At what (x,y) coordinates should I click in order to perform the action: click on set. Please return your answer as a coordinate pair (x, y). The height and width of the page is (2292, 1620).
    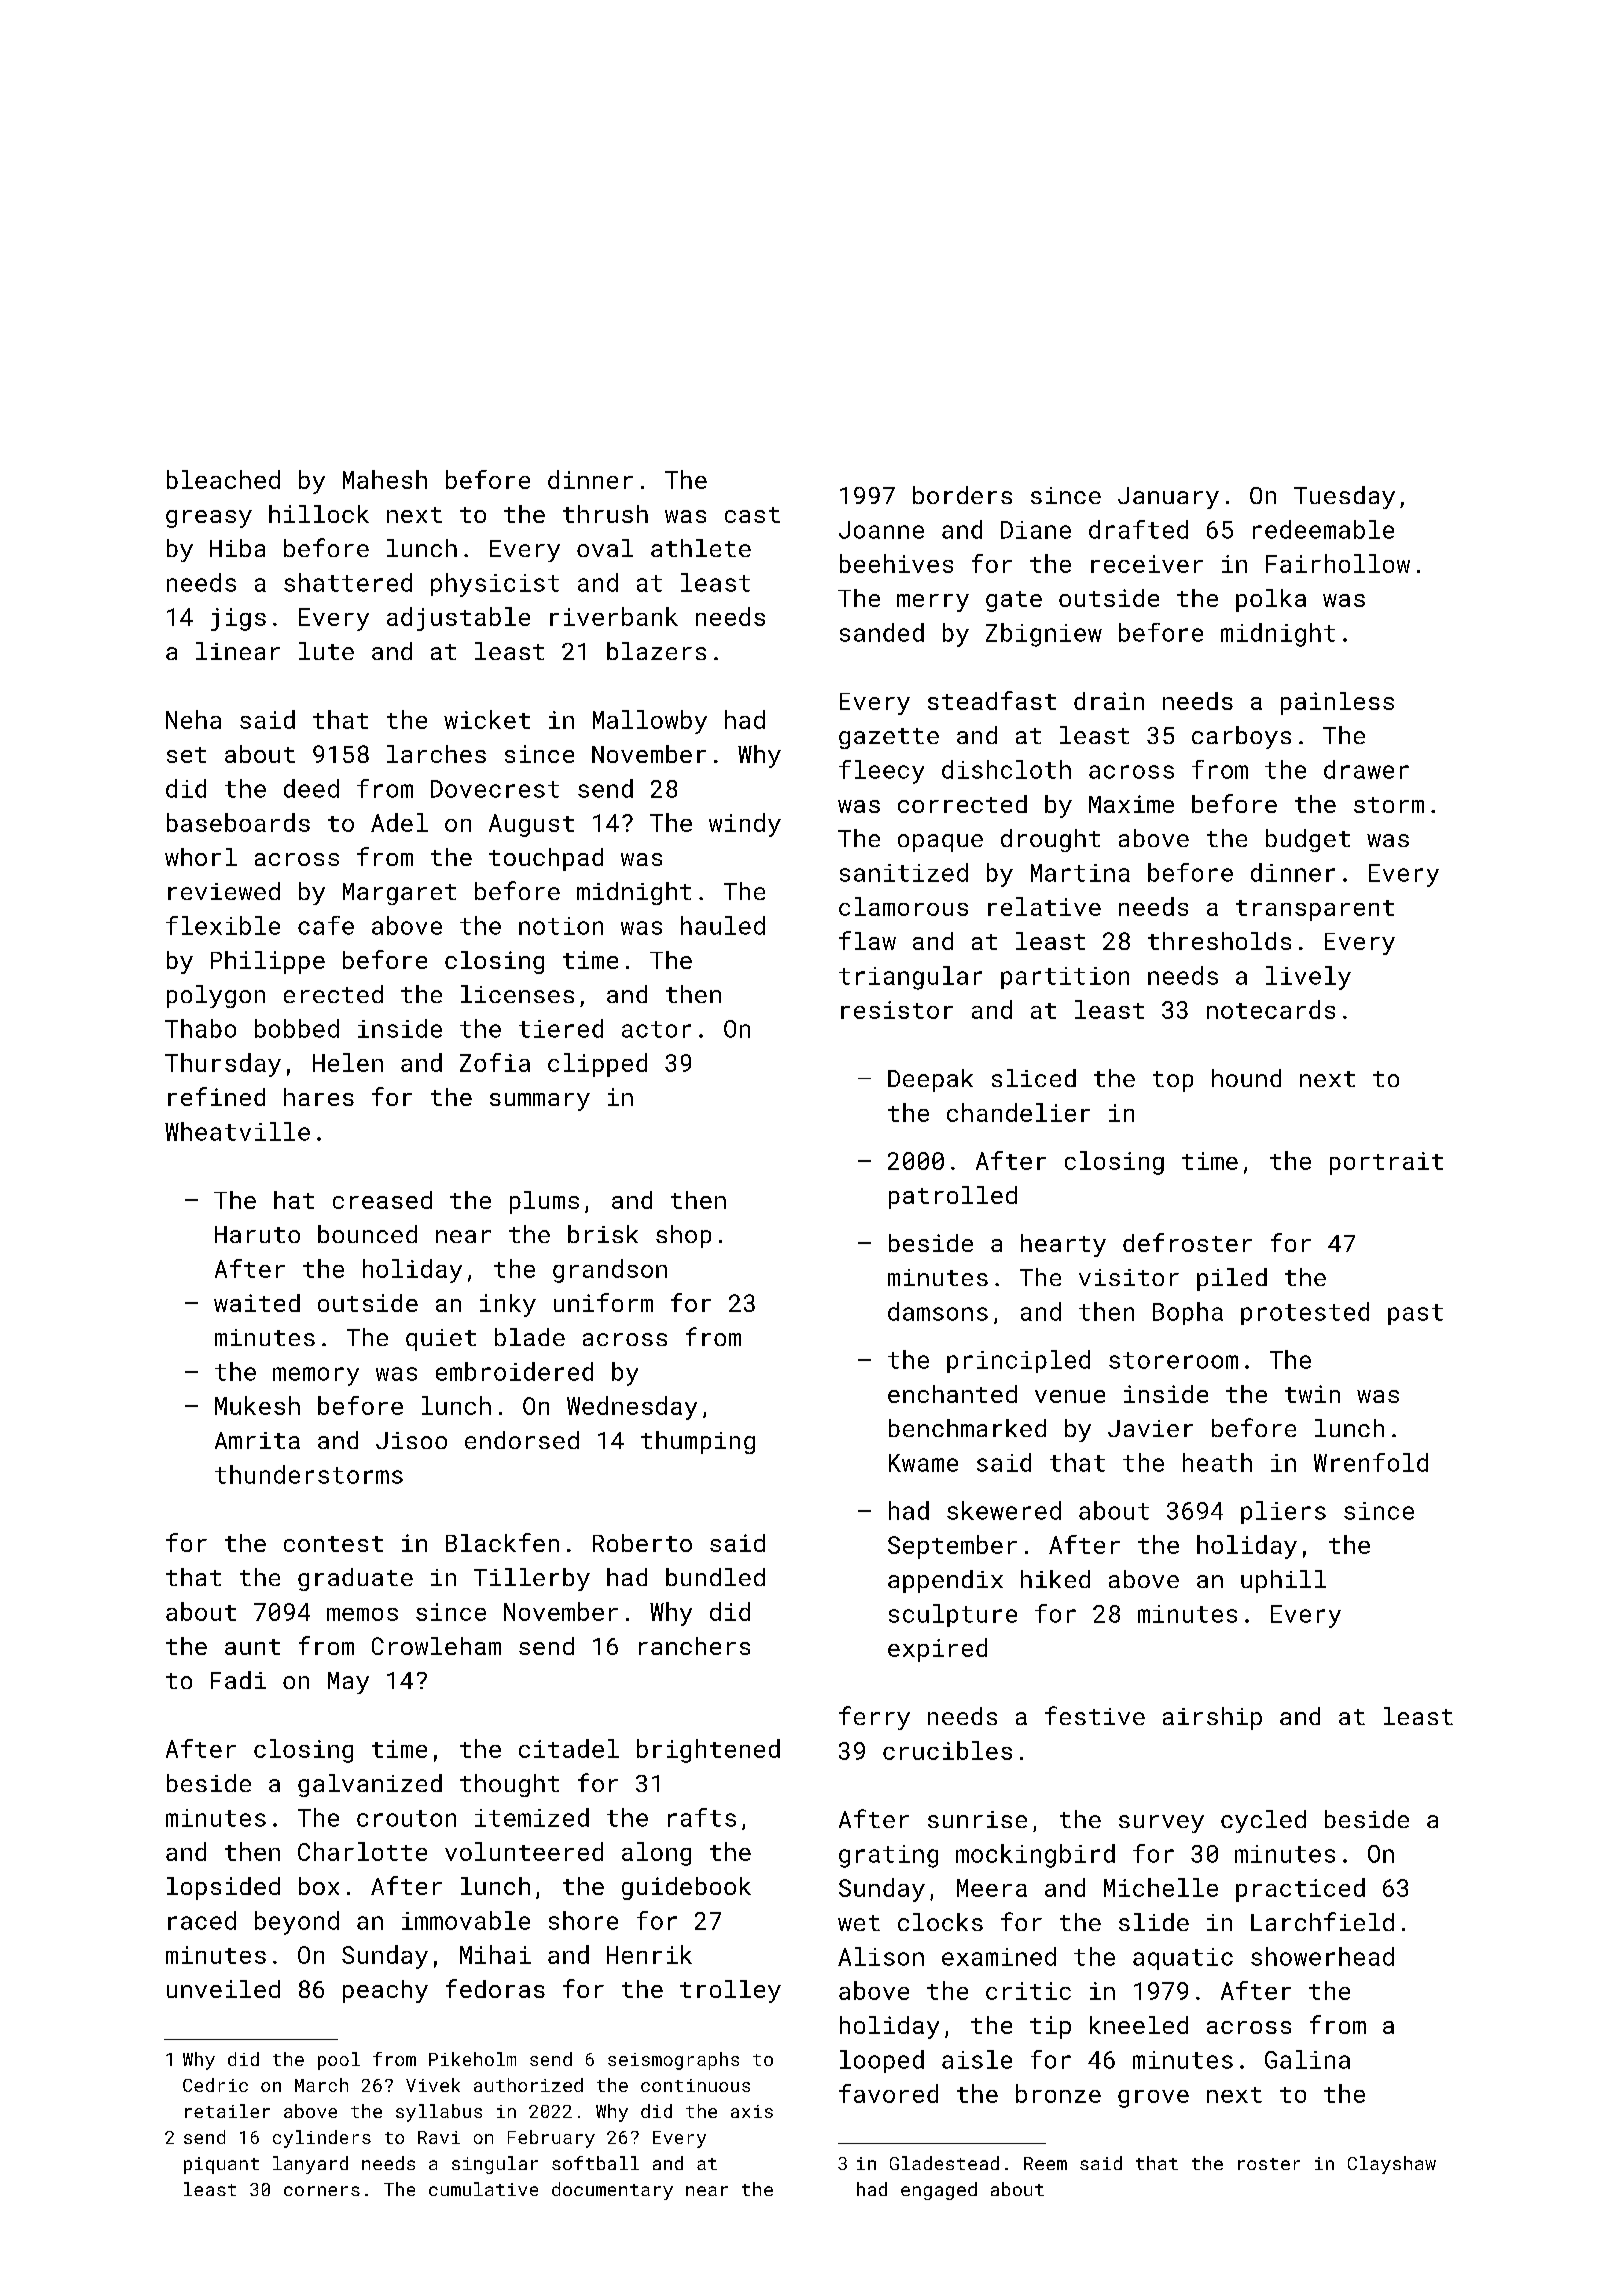
    Looking at the image, I should click on (186, 755).
